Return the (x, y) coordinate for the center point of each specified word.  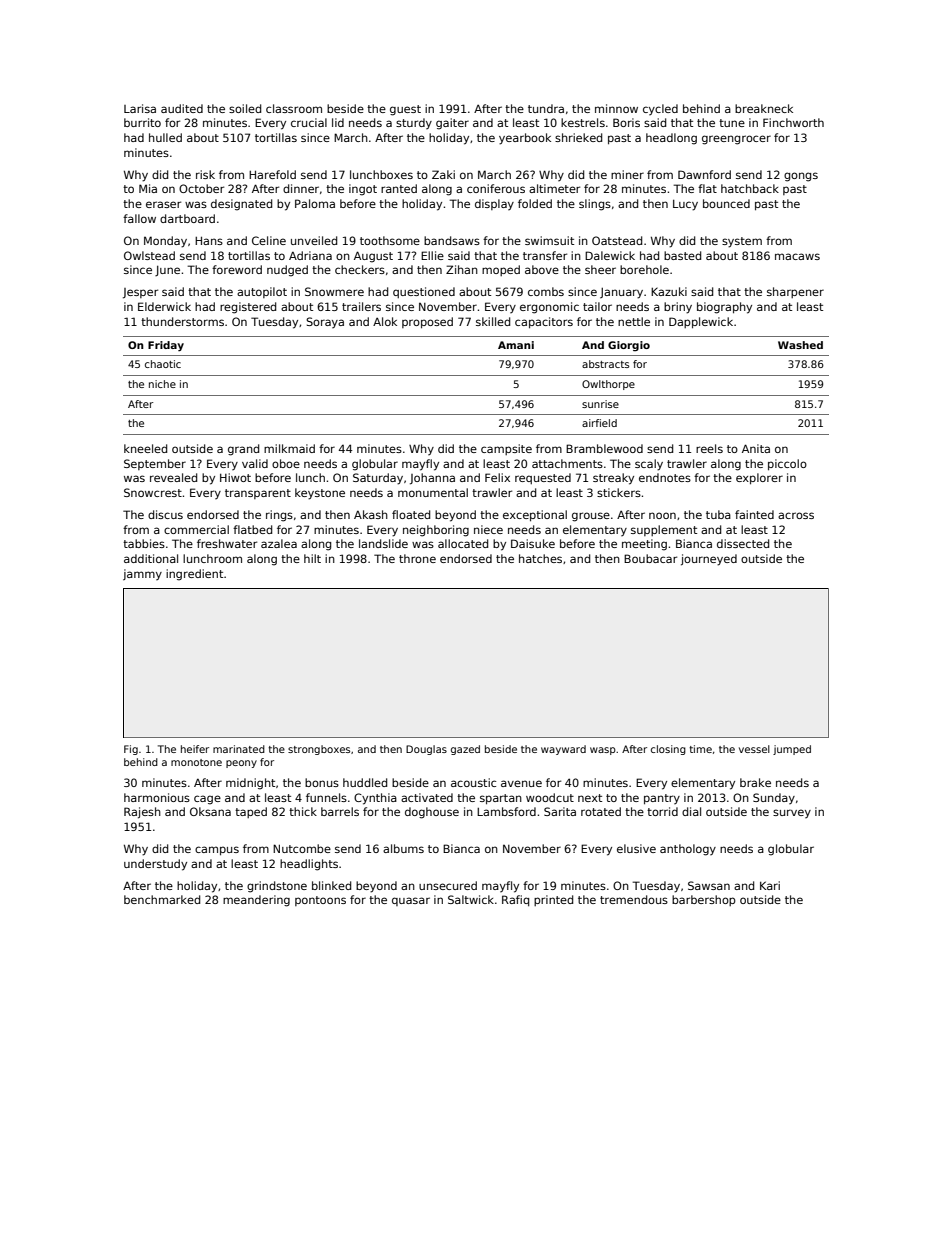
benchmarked (162, 899)
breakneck (764, 108)
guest (405, 110)
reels (709, 448)
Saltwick (471, 899)
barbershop (704, 900)
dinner (301, 188)
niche (162, 384)
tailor (597, 306)
